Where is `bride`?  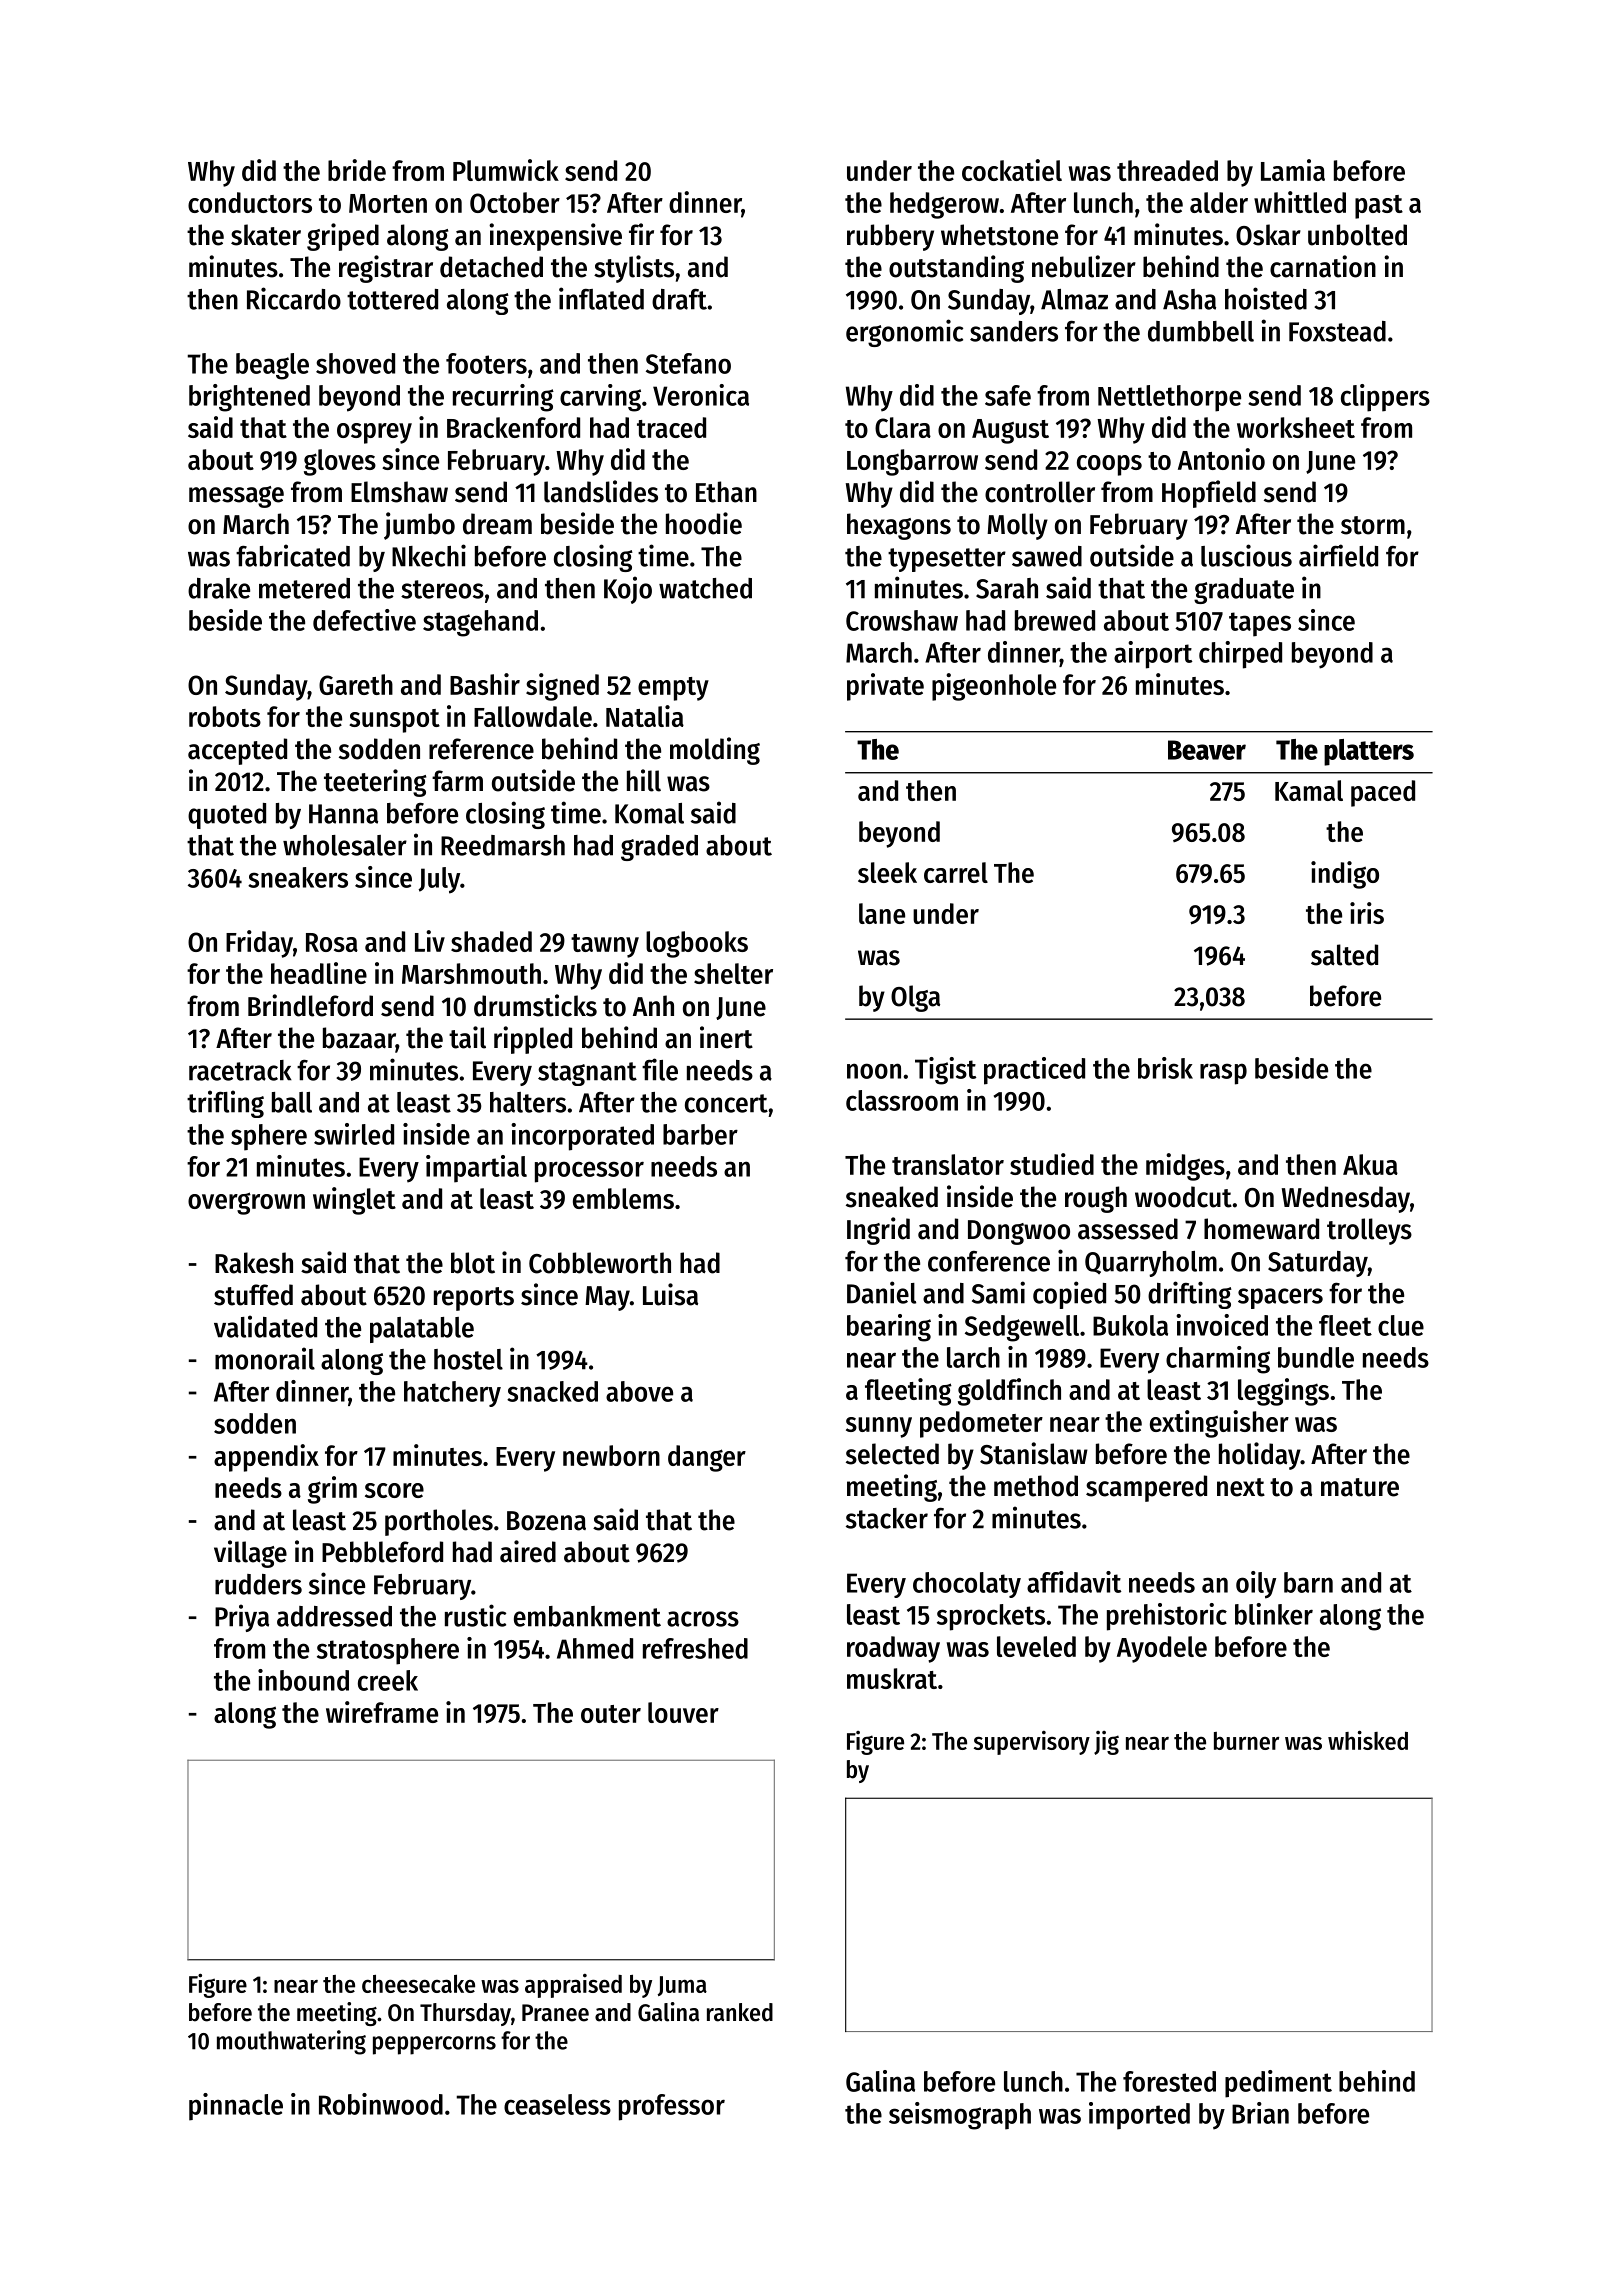
bride is located at coordinates (357, 170).
